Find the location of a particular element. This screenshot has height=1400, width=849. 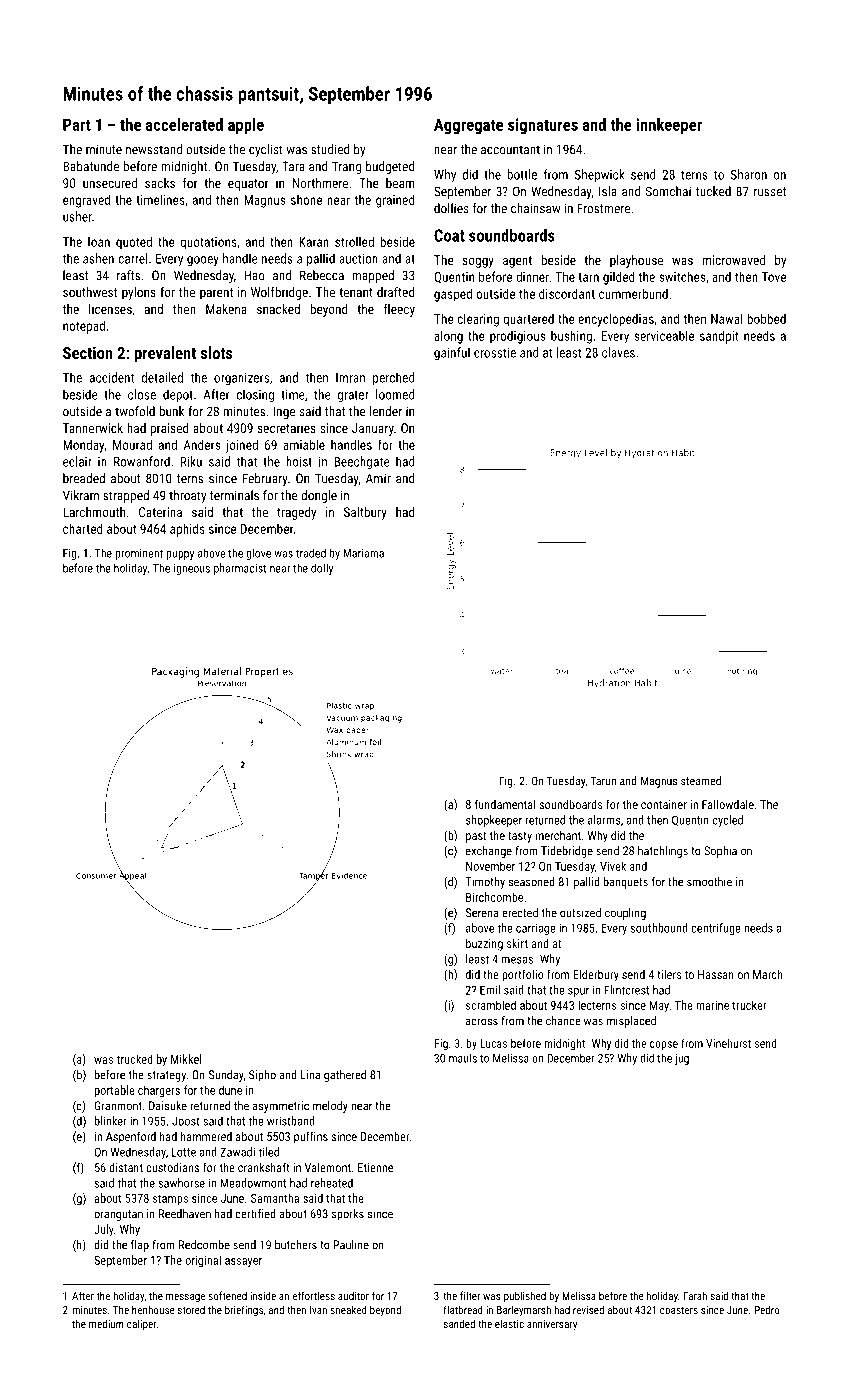

russet is located at coordinates (770, 192).
